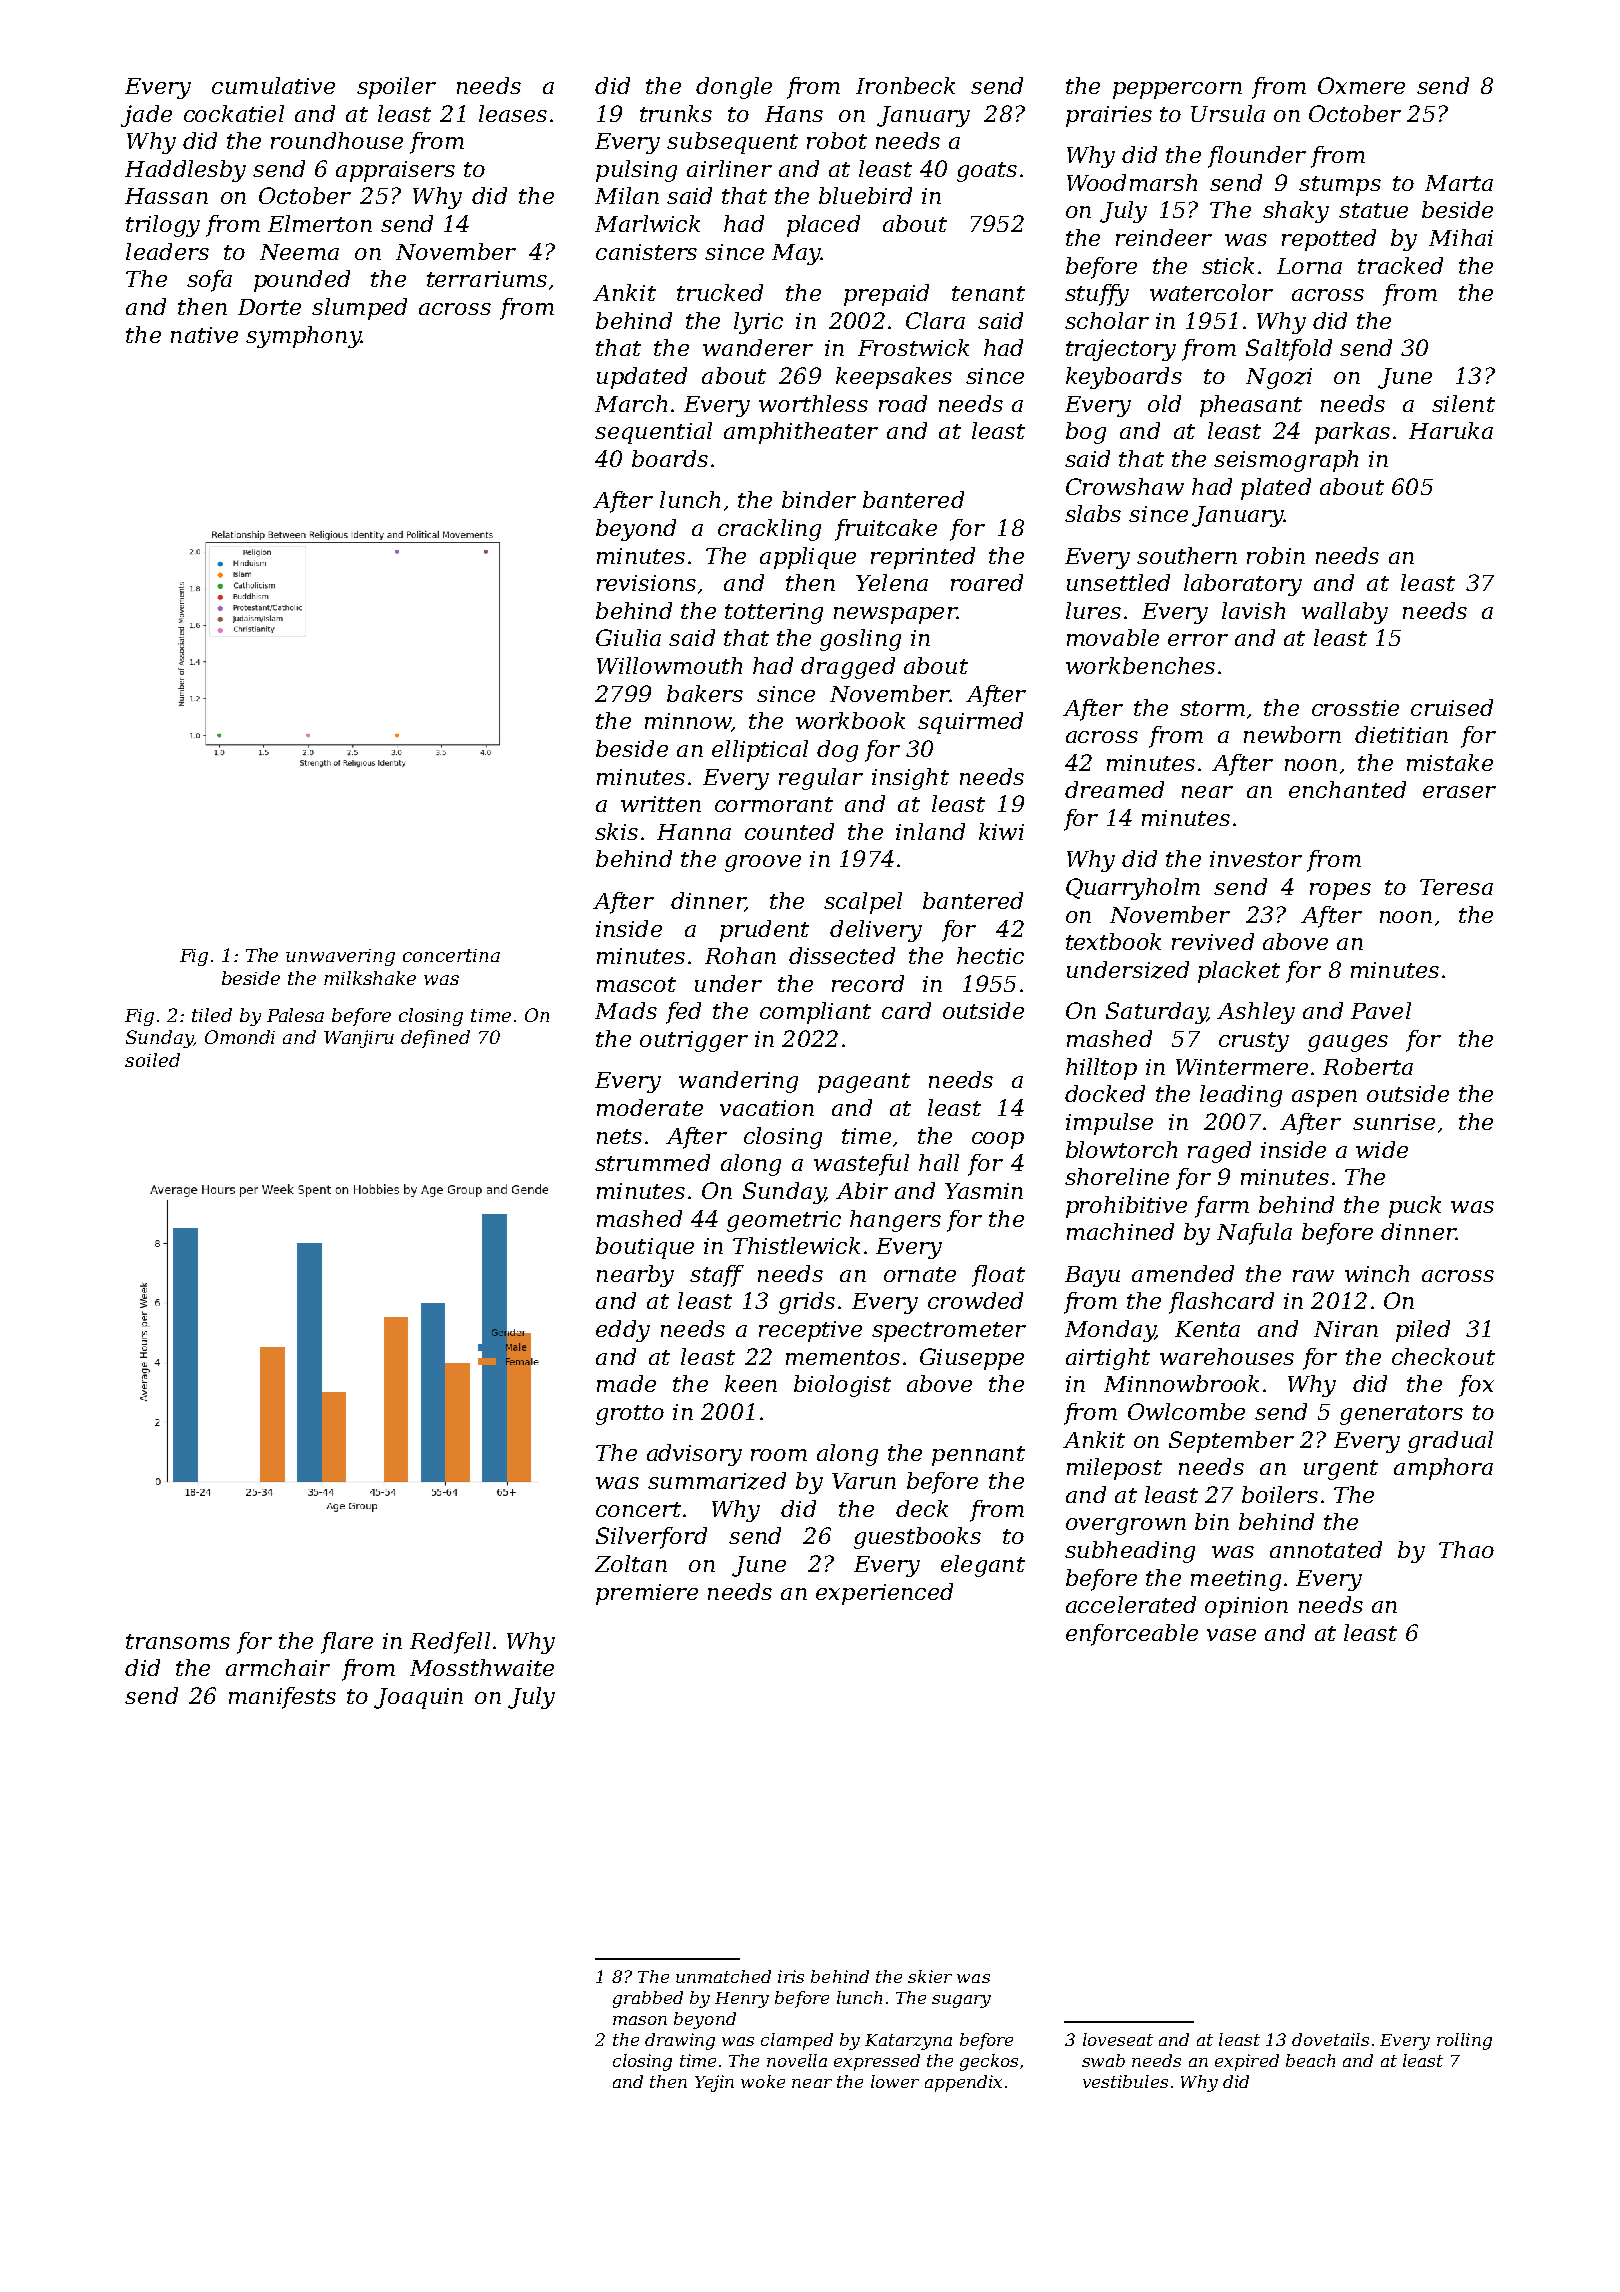  I want to click on expired, so click(1247, 2062).
